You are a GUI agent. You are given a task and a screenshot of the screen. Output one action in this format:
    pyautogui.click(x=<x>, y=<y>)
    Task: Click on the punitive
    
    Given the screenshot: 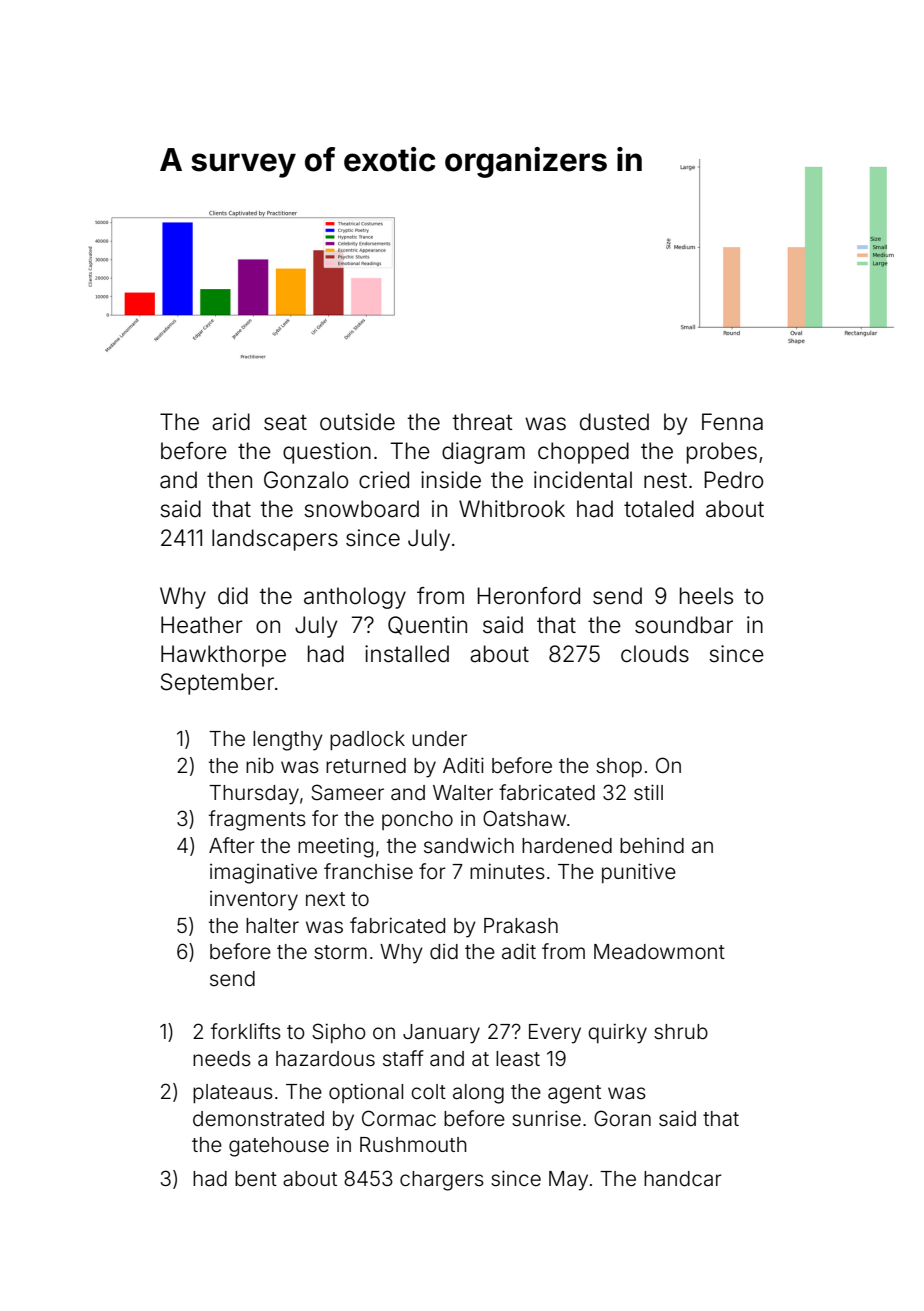 What is the action you would take?
    pyautogui.click(x=639, y=873)
